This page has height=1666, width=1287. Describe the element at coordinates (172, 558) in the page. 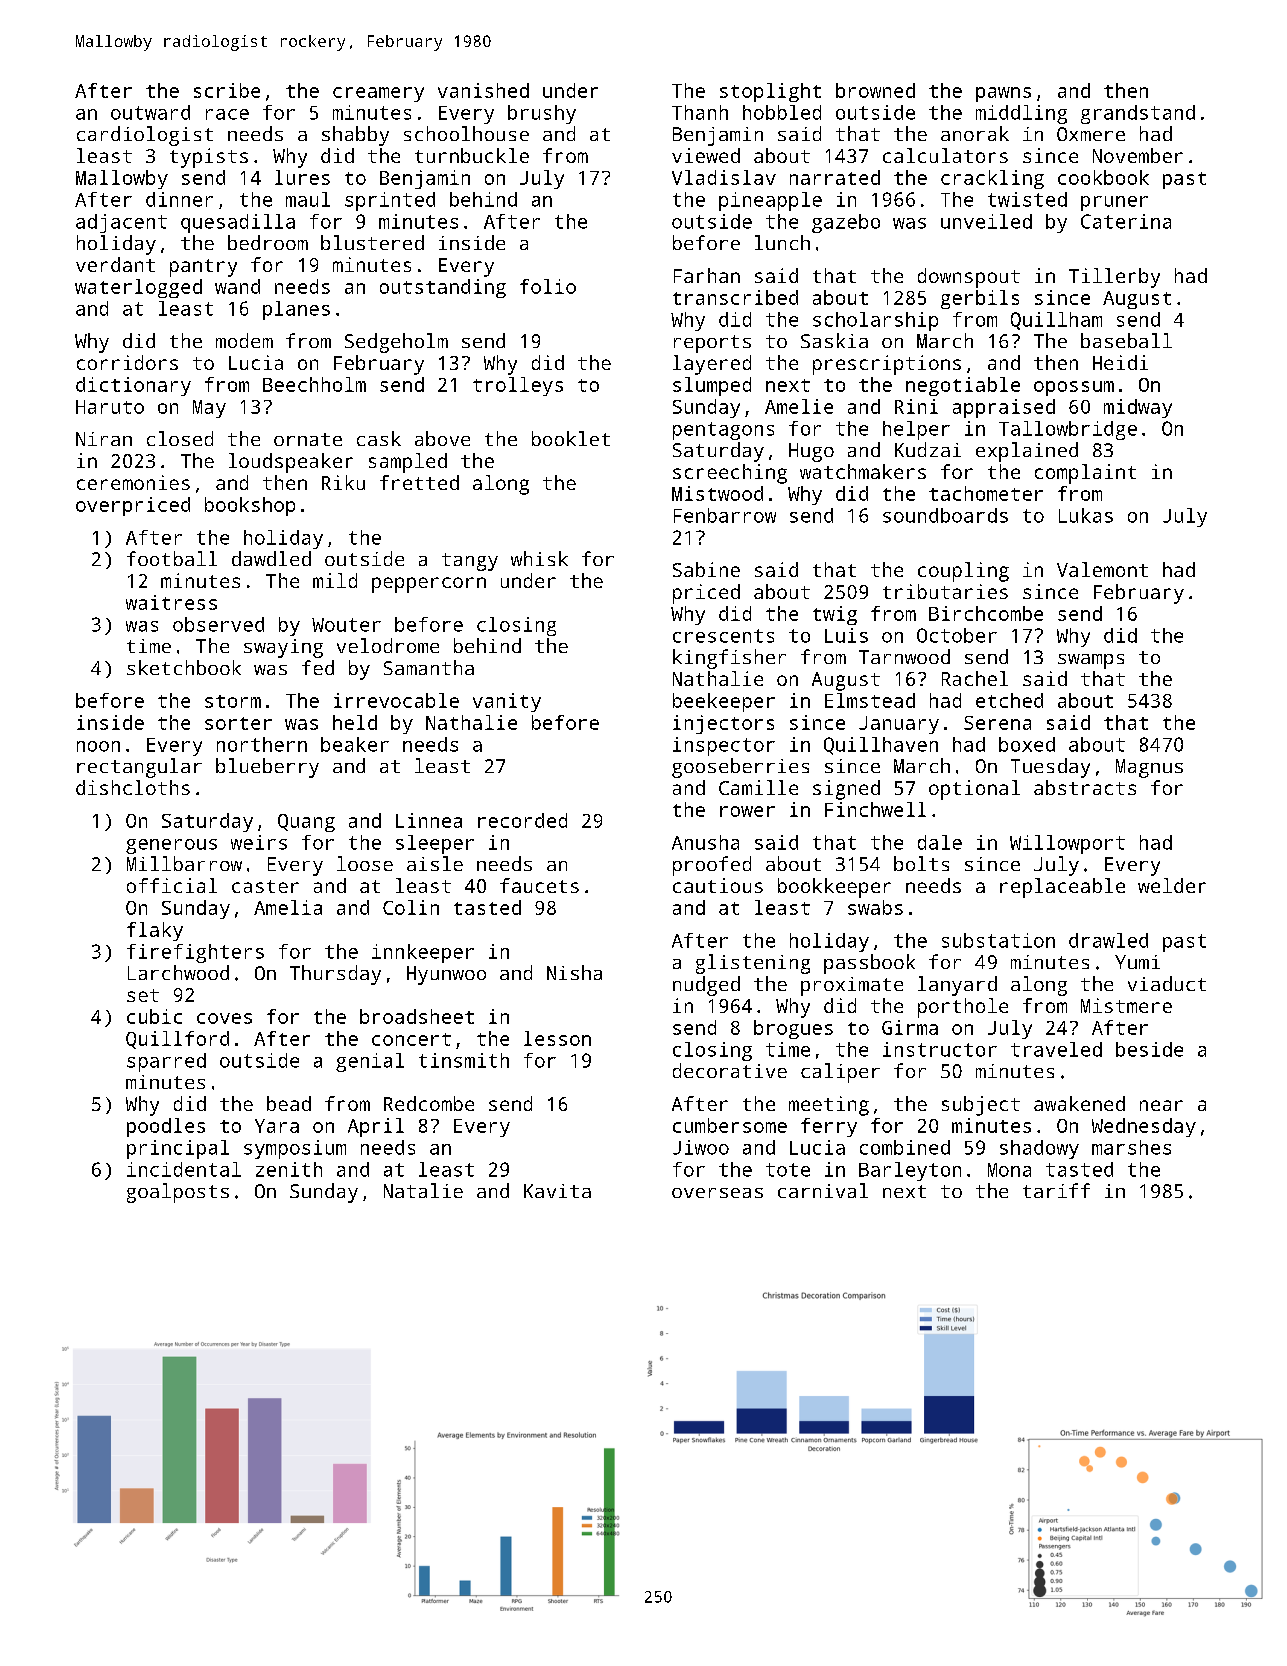

I see `football` at that location.
